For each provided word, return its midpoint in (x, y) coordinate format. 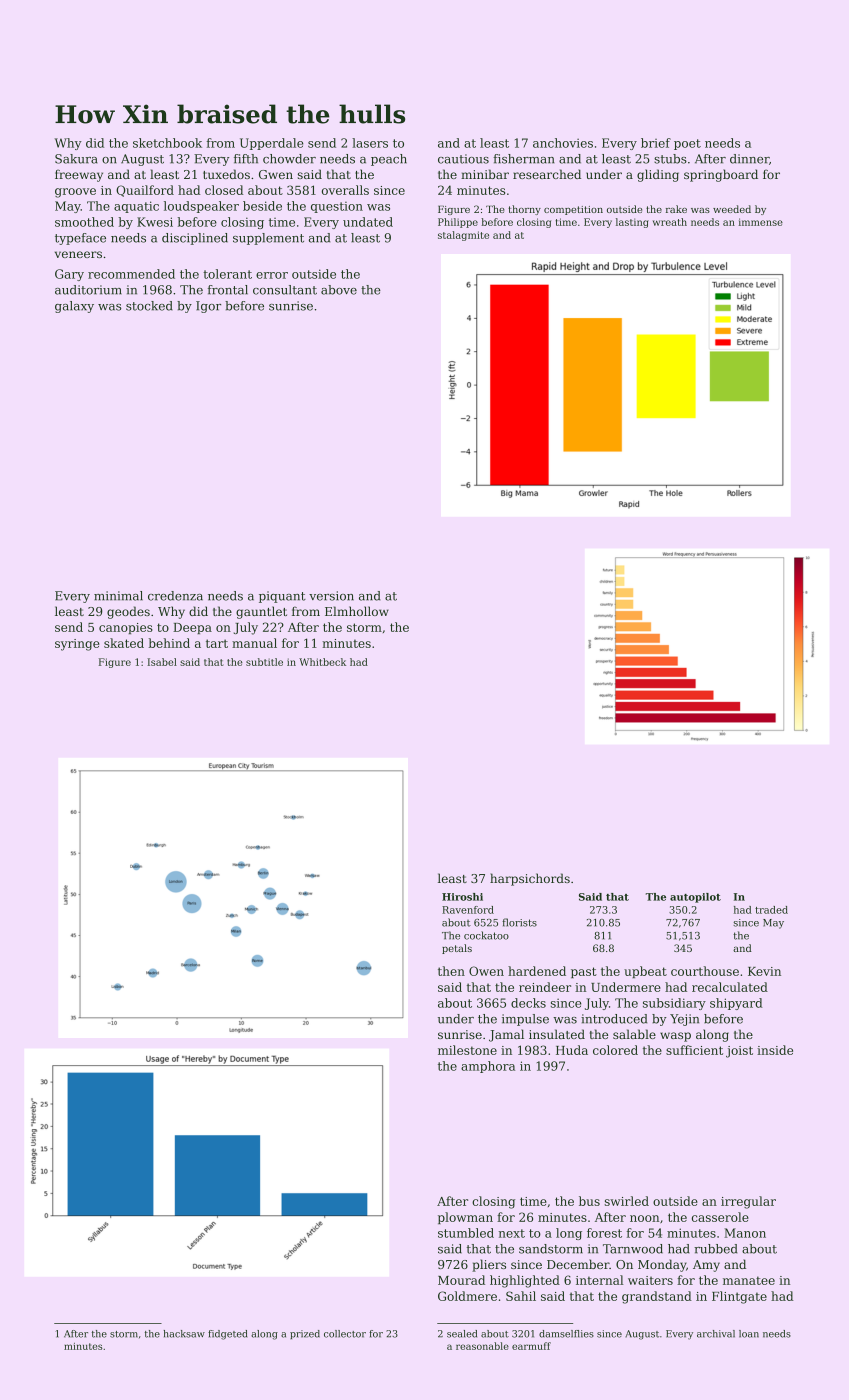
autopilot (695, 898)
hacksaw (184, 1334)
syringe (77, 645)
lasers (370, 143)
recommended (131, 274)
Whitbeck (322, 662)
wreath (670, 222)
